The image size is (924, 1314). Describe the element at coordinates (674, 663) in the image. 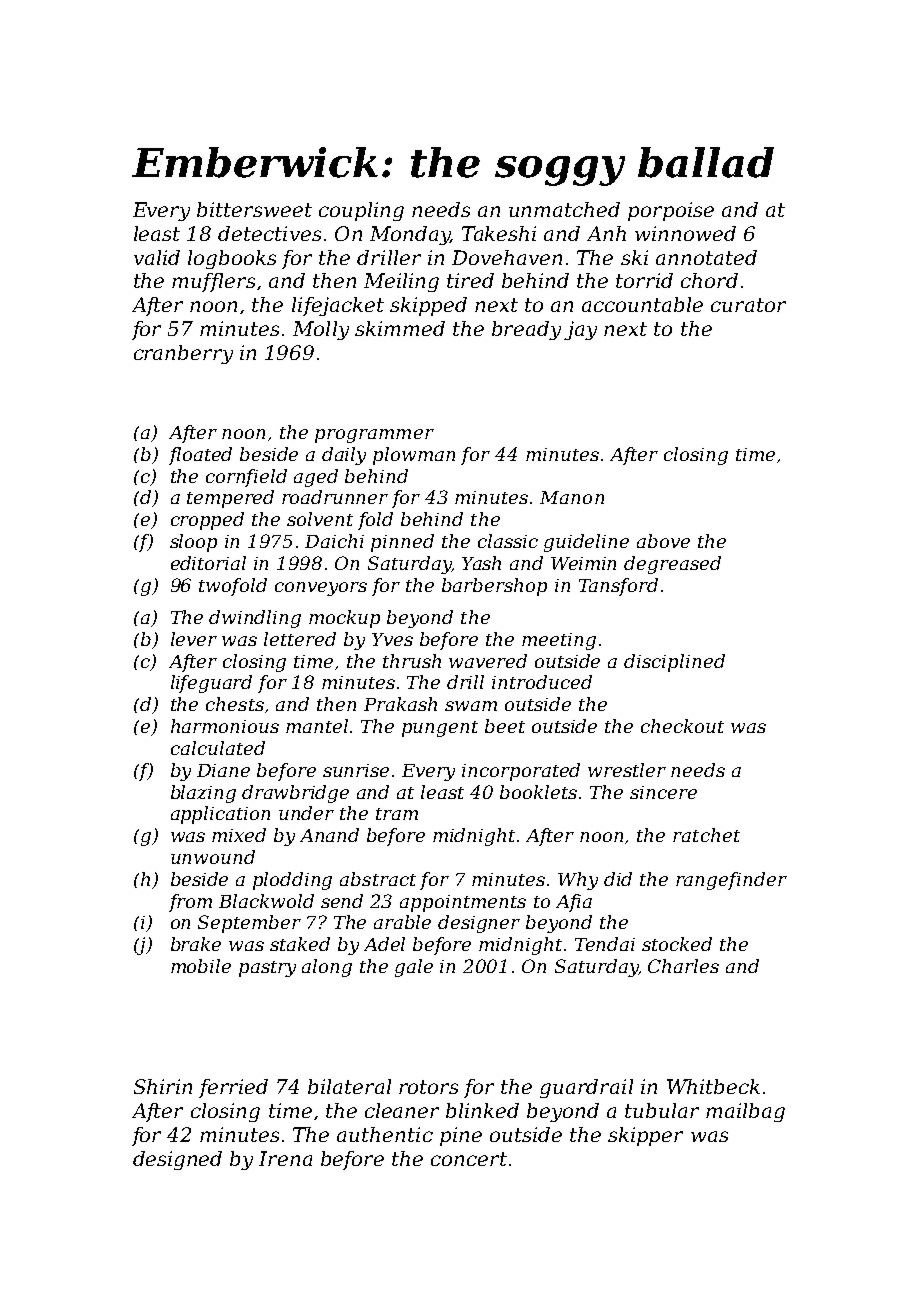

I see `disciplined` at that location.
